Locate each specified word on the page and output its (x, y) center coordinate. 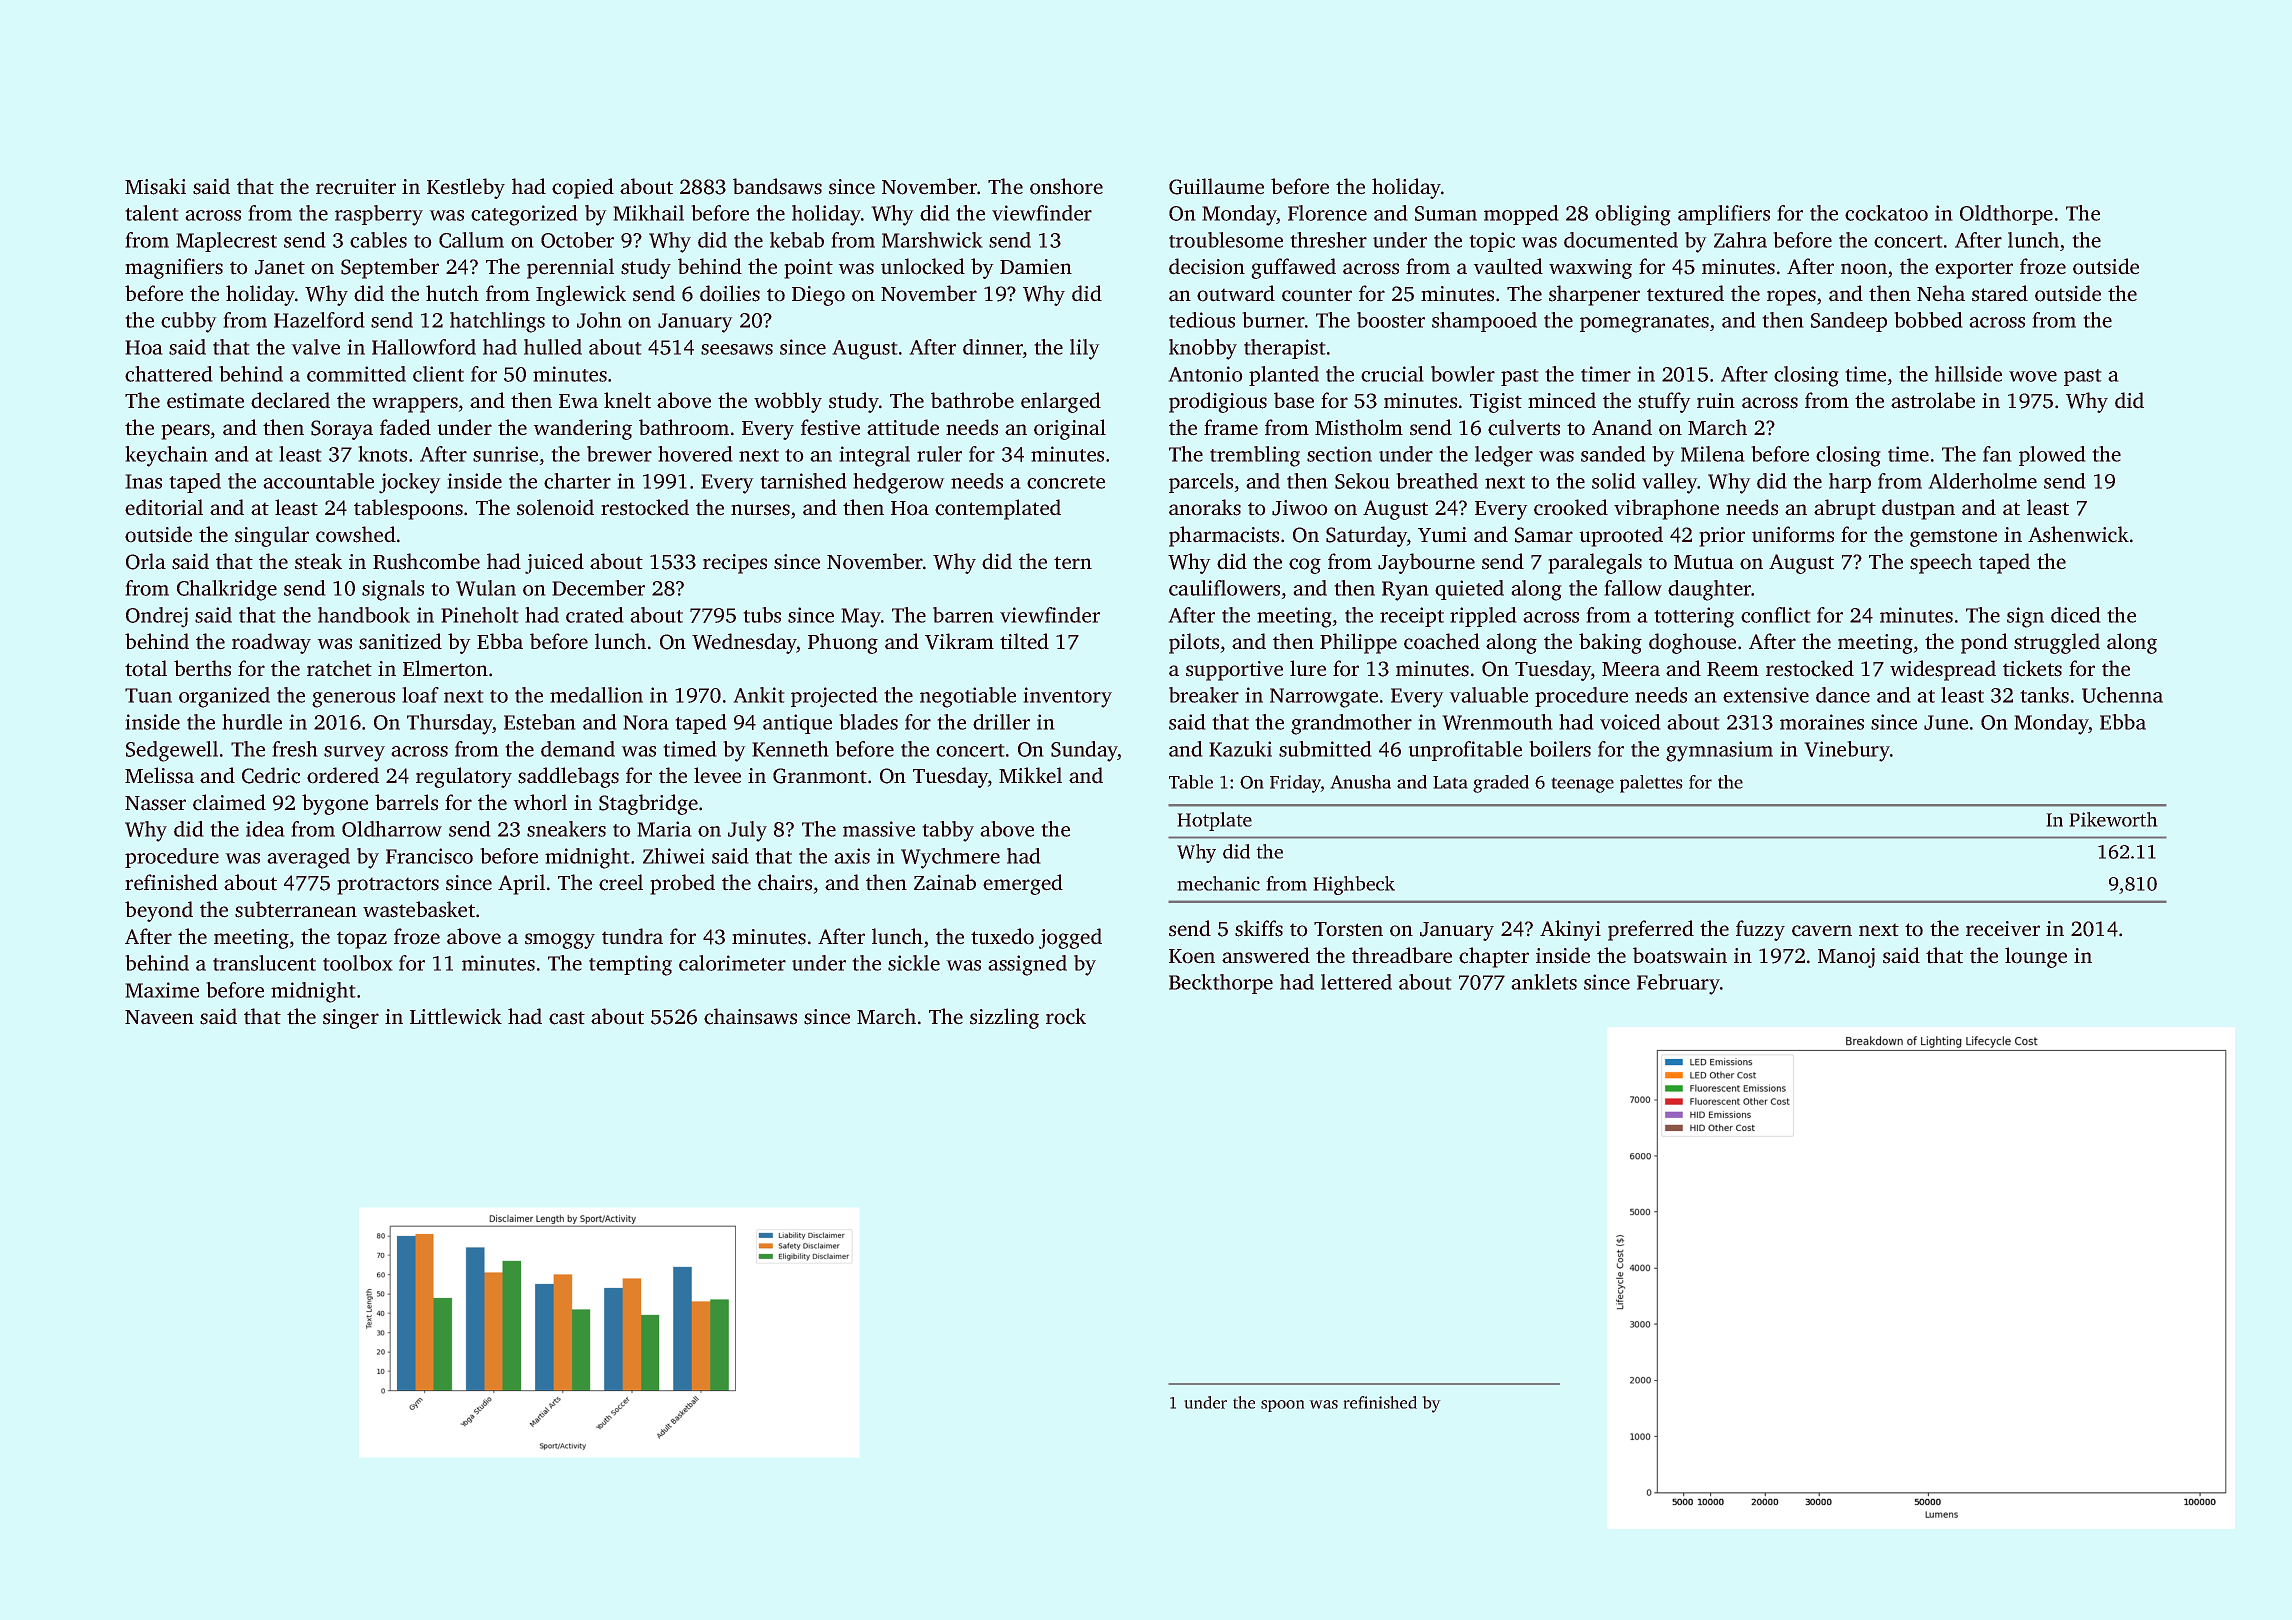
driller (1001, 722)
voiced (1630, 722)
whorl (540, 802)
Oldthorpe (2006, 215)
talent (152, 213)
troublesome (1226, 240)
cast (567, 1018)
